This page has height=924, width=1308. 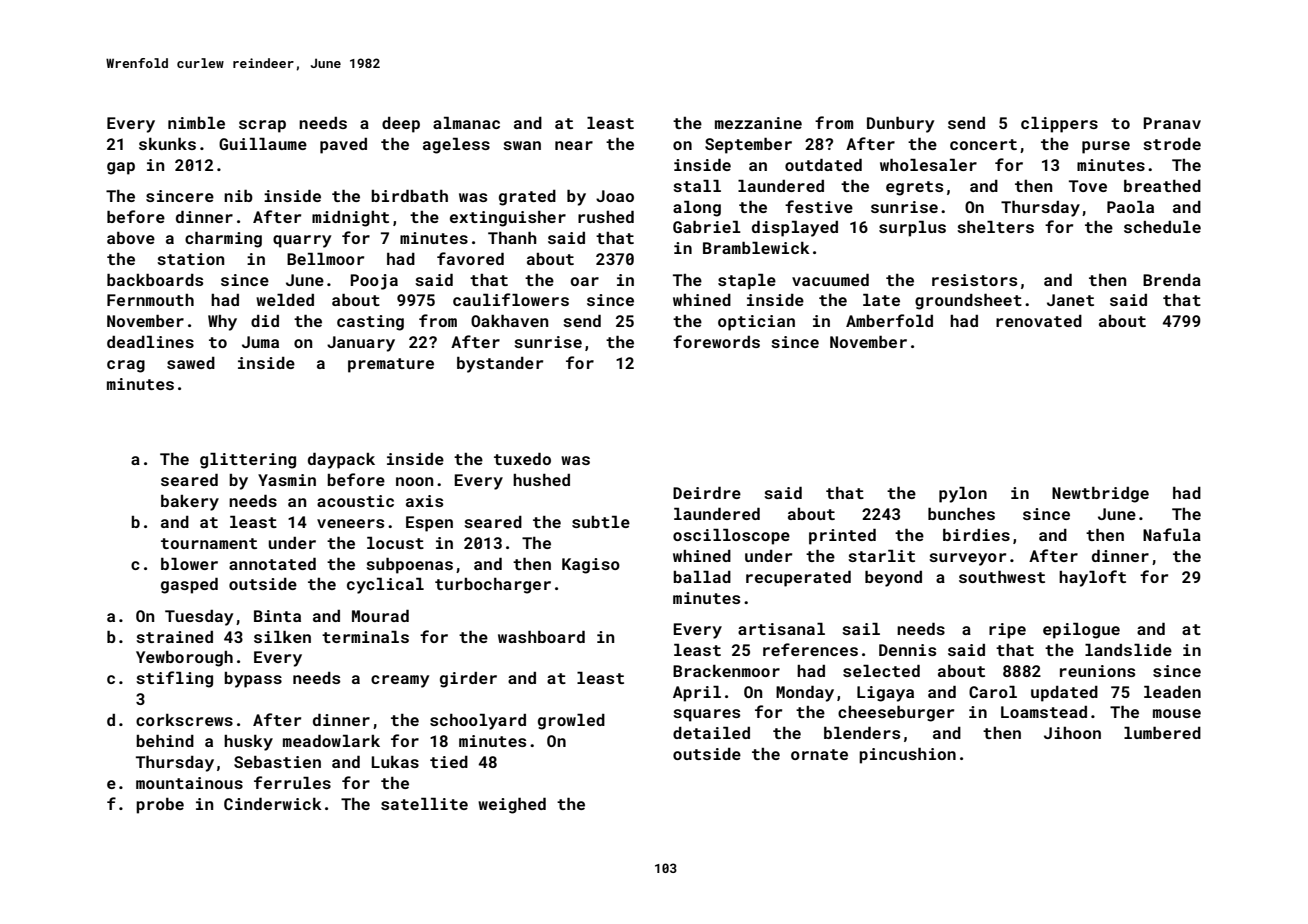 I want to click on Mourad, so click(x=380, y=616).
